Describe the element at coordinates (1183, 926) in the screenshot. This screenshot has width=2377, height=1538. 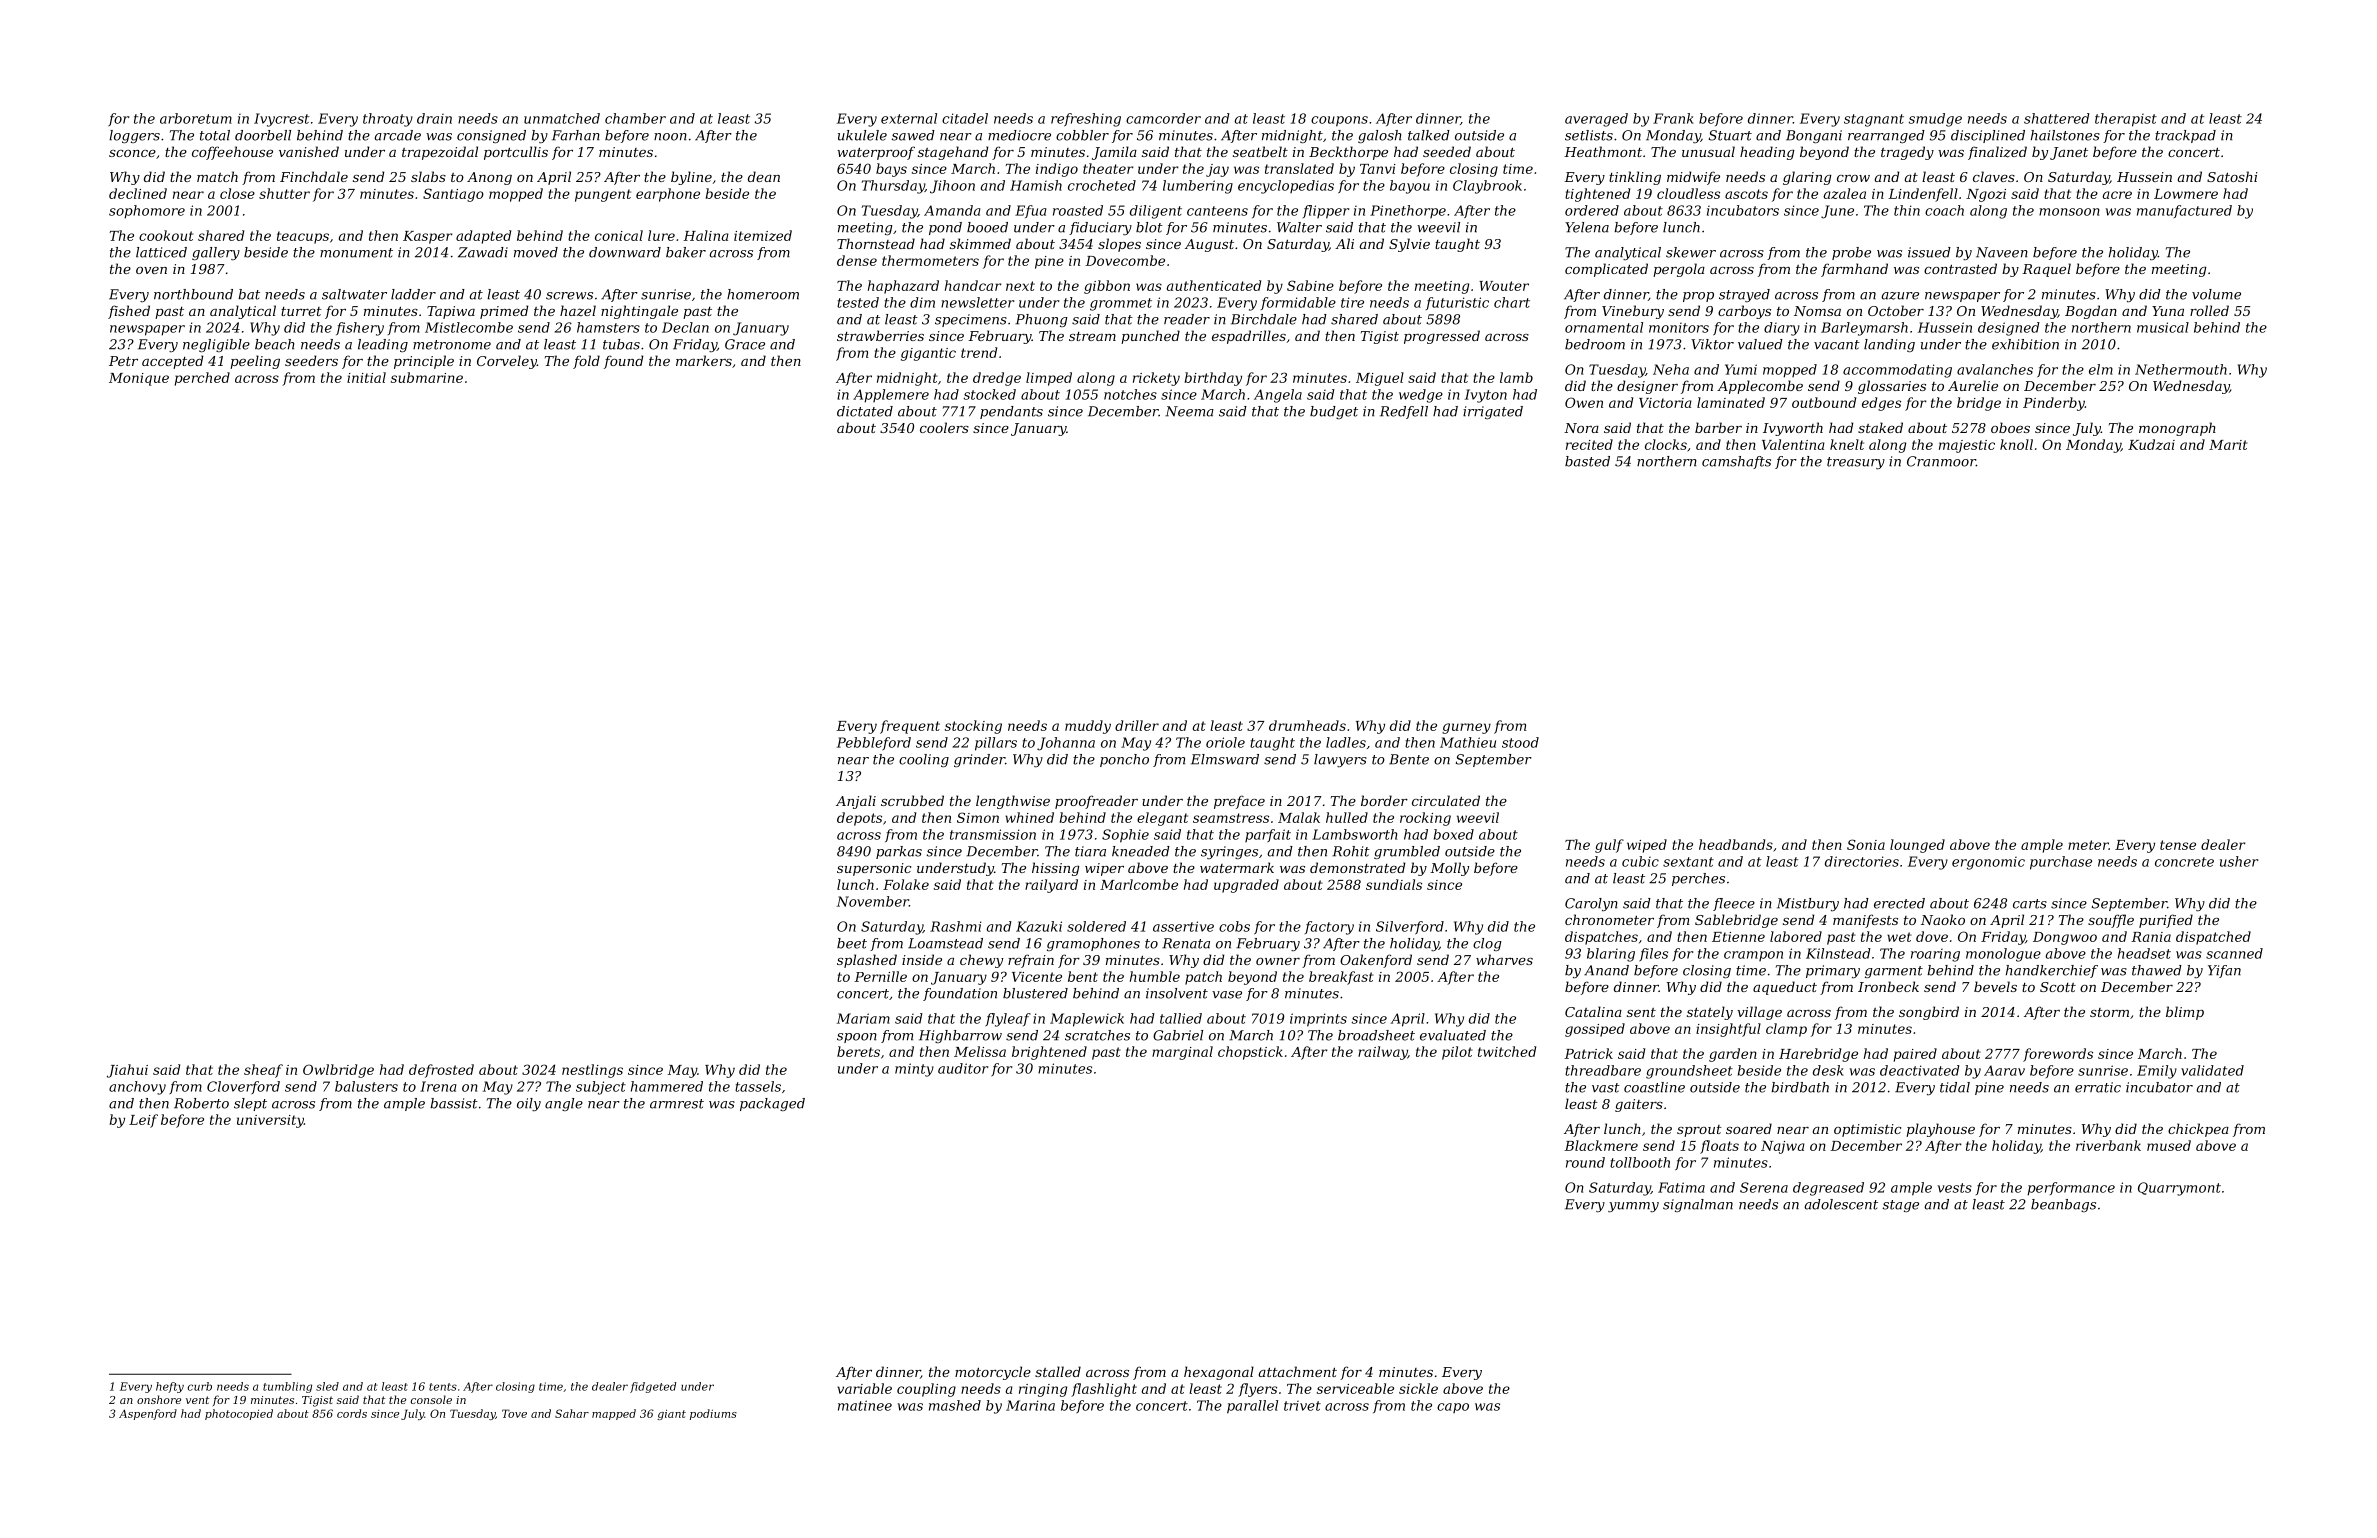
I see `assertive` at that location.
